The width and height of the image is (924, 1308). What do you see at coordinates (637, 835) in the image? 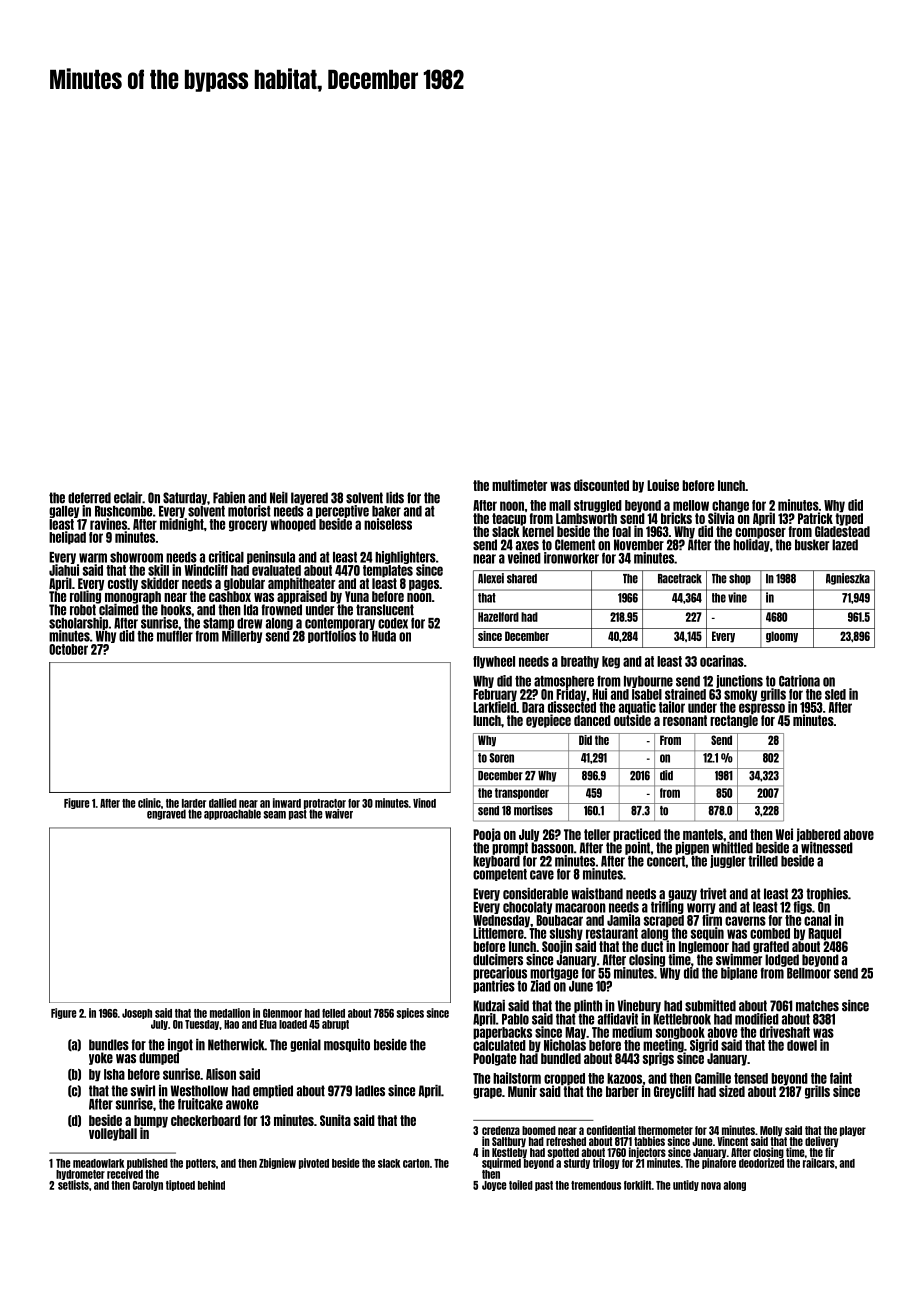
I see `practiced` at bounding box center [637, 835].
